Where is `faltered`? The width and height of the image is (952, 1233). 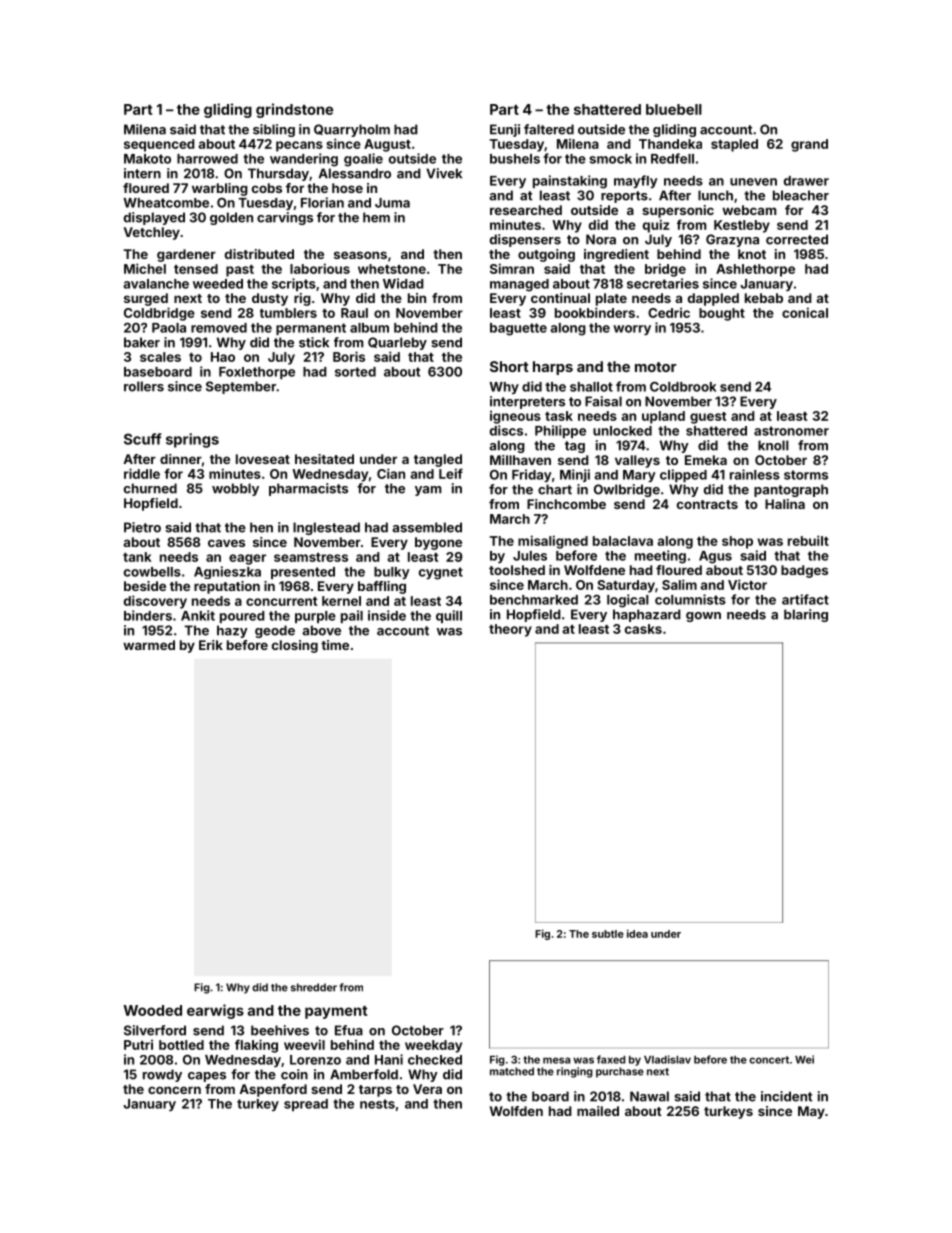 faltered is located at coordinates (549, 129).
